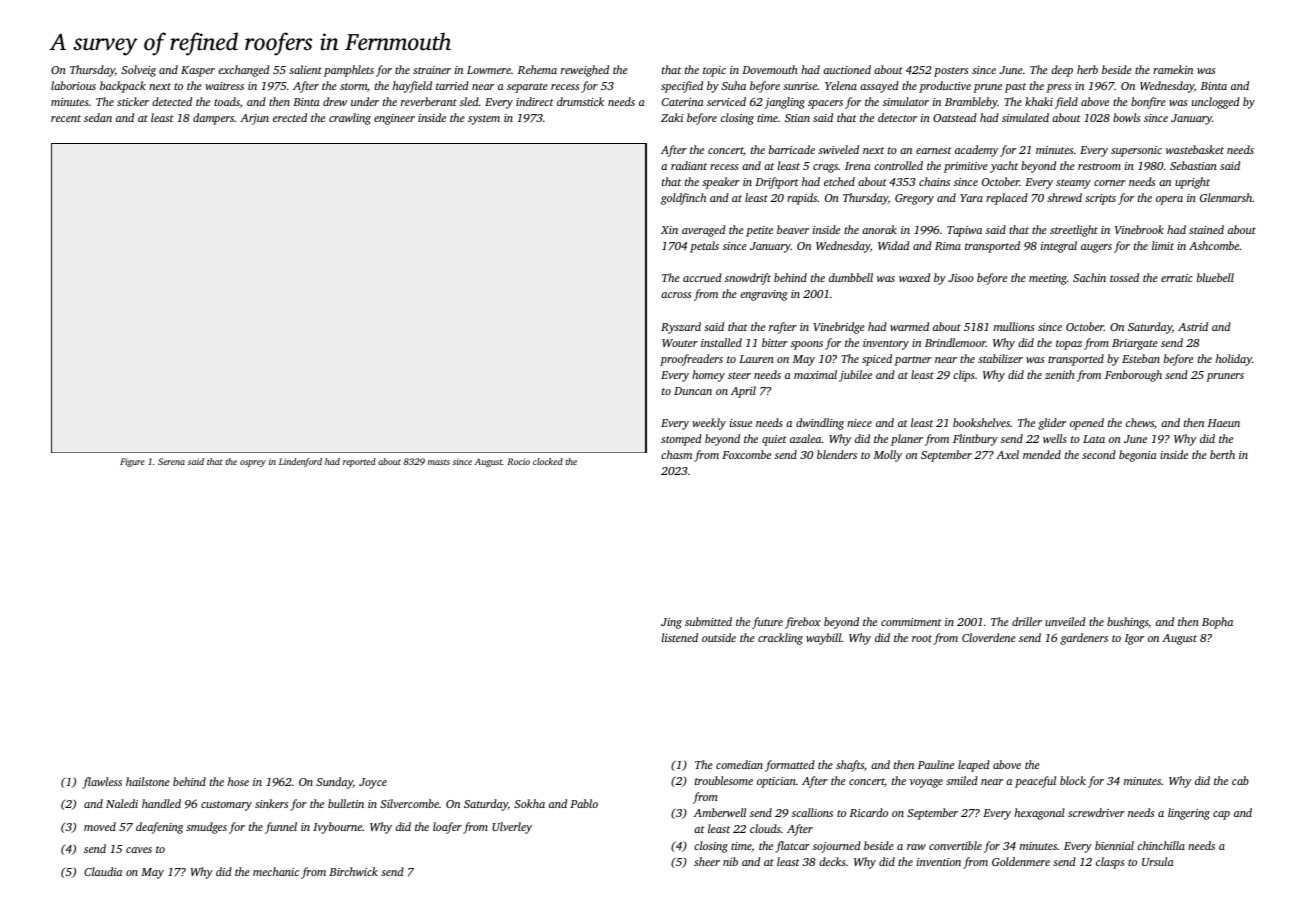  I want to click on hose, so click(238, 781).
